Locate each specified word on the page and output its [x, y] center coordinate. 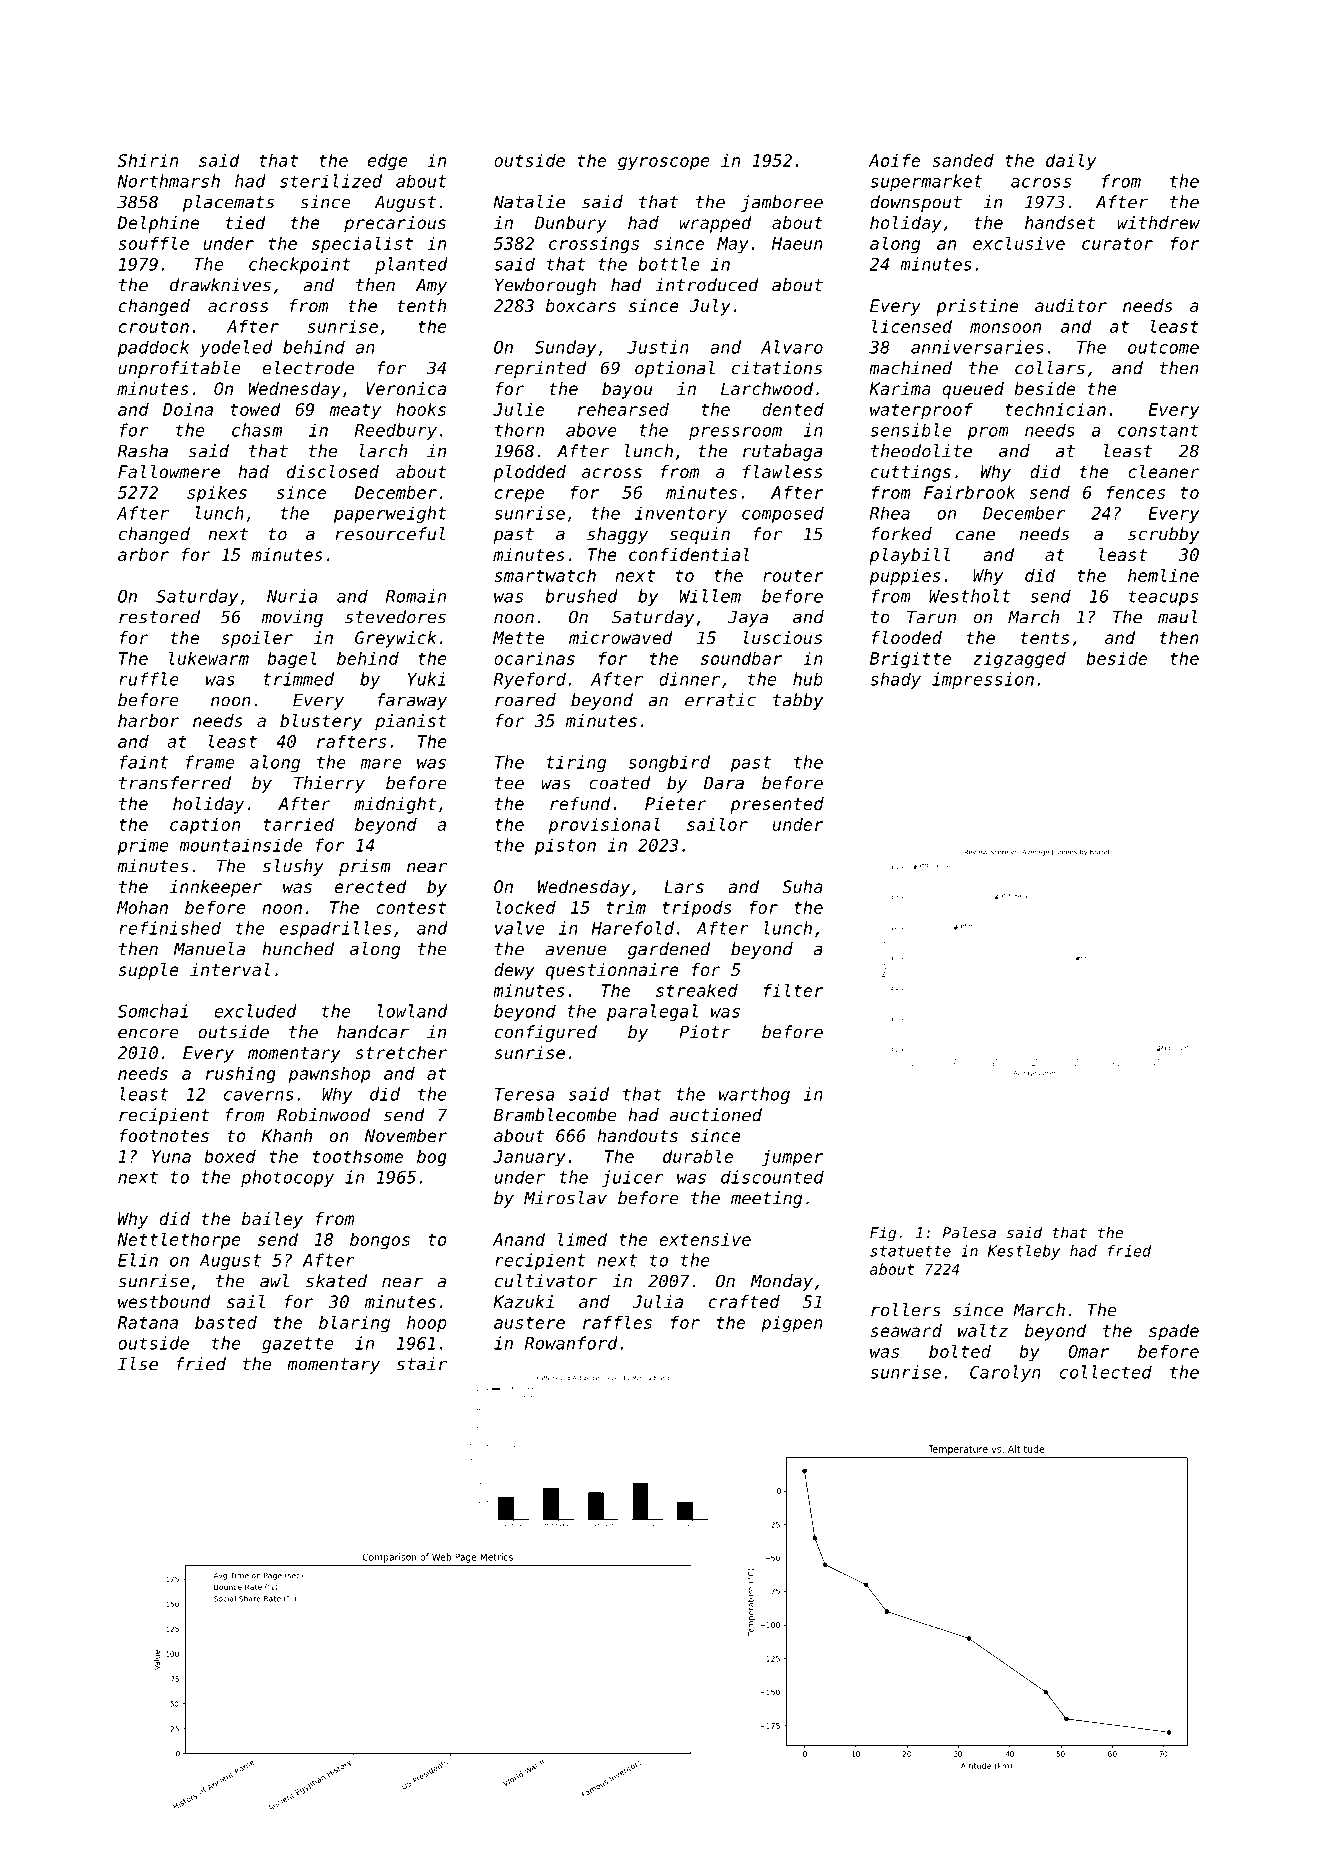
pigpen [792, 1324]
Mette [518, 637]
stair [422, 1364]
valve [519, 928]
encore [148, 1033]
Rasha [142, 451]
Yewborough [545, 286]
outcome [1163, 347]
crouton [154, 326]
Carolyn [1005, 1373]
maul [1178, 617]
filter [794, 990]
